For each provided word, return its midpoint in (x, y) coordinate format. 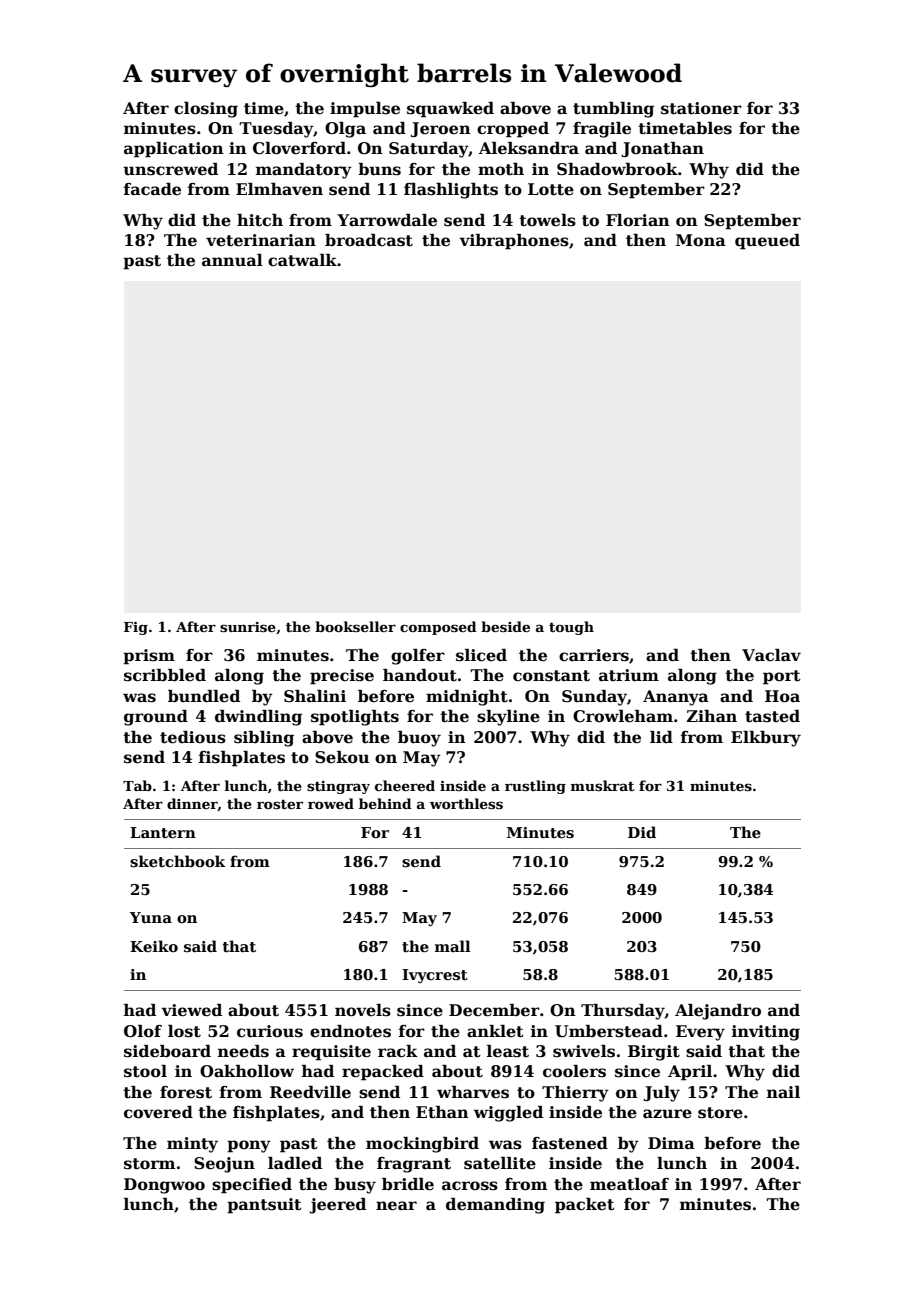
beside (505, 626)
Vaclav (771, 655)
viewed (191, 1010)
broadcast (369, 240)
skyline (508, 718)
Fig (136, 628)
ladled (295, 1163)
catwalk (302, 260)
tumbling (613, 110)
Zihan (712, 716)
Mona (701, 240)
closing (206, 110)
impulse (365, 110)
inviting (766, 1033)
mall (453, 946)
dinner (192, 804)
